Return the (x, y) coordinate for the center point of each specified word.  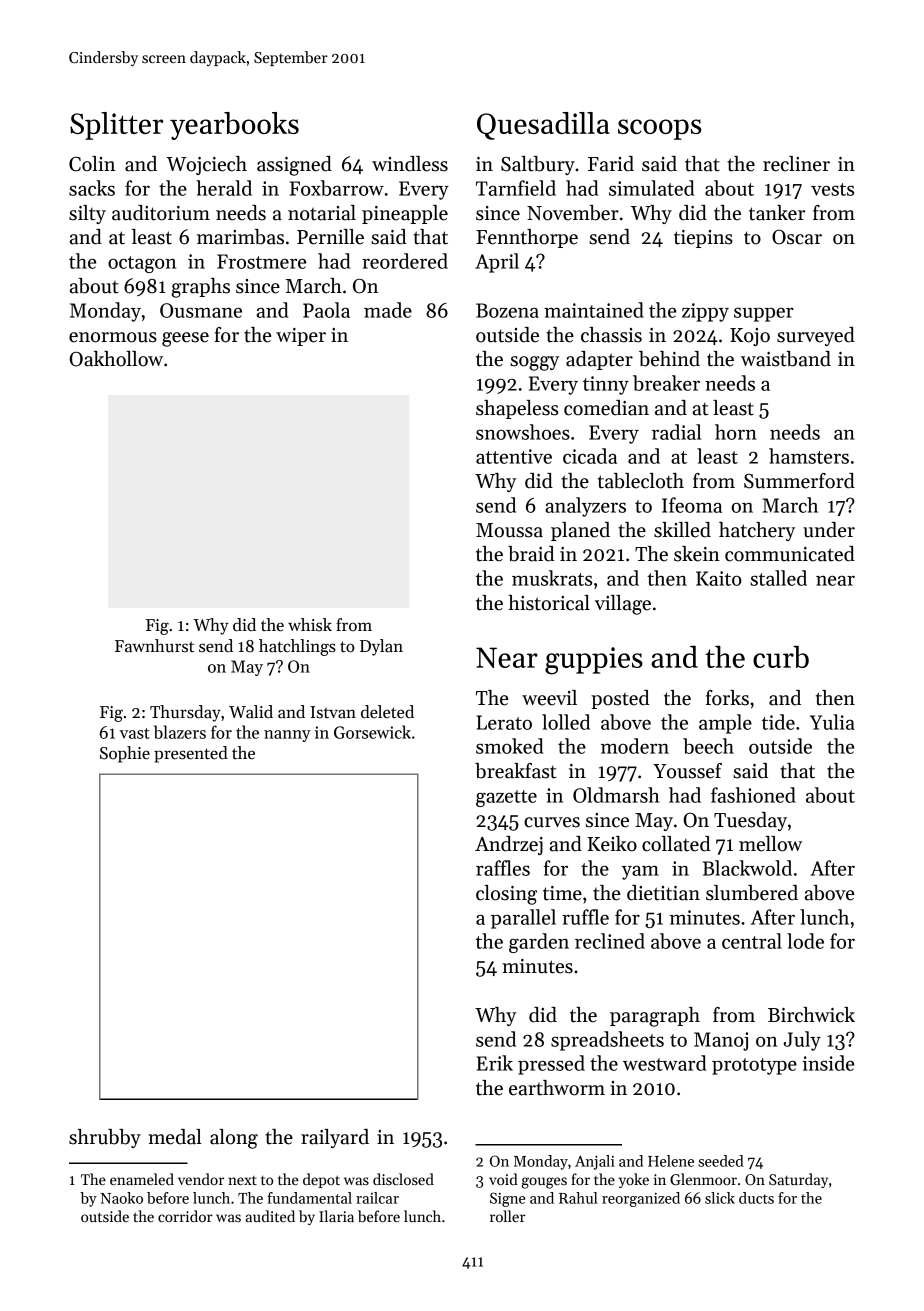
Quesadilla (543, 126)
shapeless (517, 409)
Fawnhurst (154, 646)
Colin (92, 164)
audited (270, 1216)
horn (736, 432)
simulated (652, 188)
